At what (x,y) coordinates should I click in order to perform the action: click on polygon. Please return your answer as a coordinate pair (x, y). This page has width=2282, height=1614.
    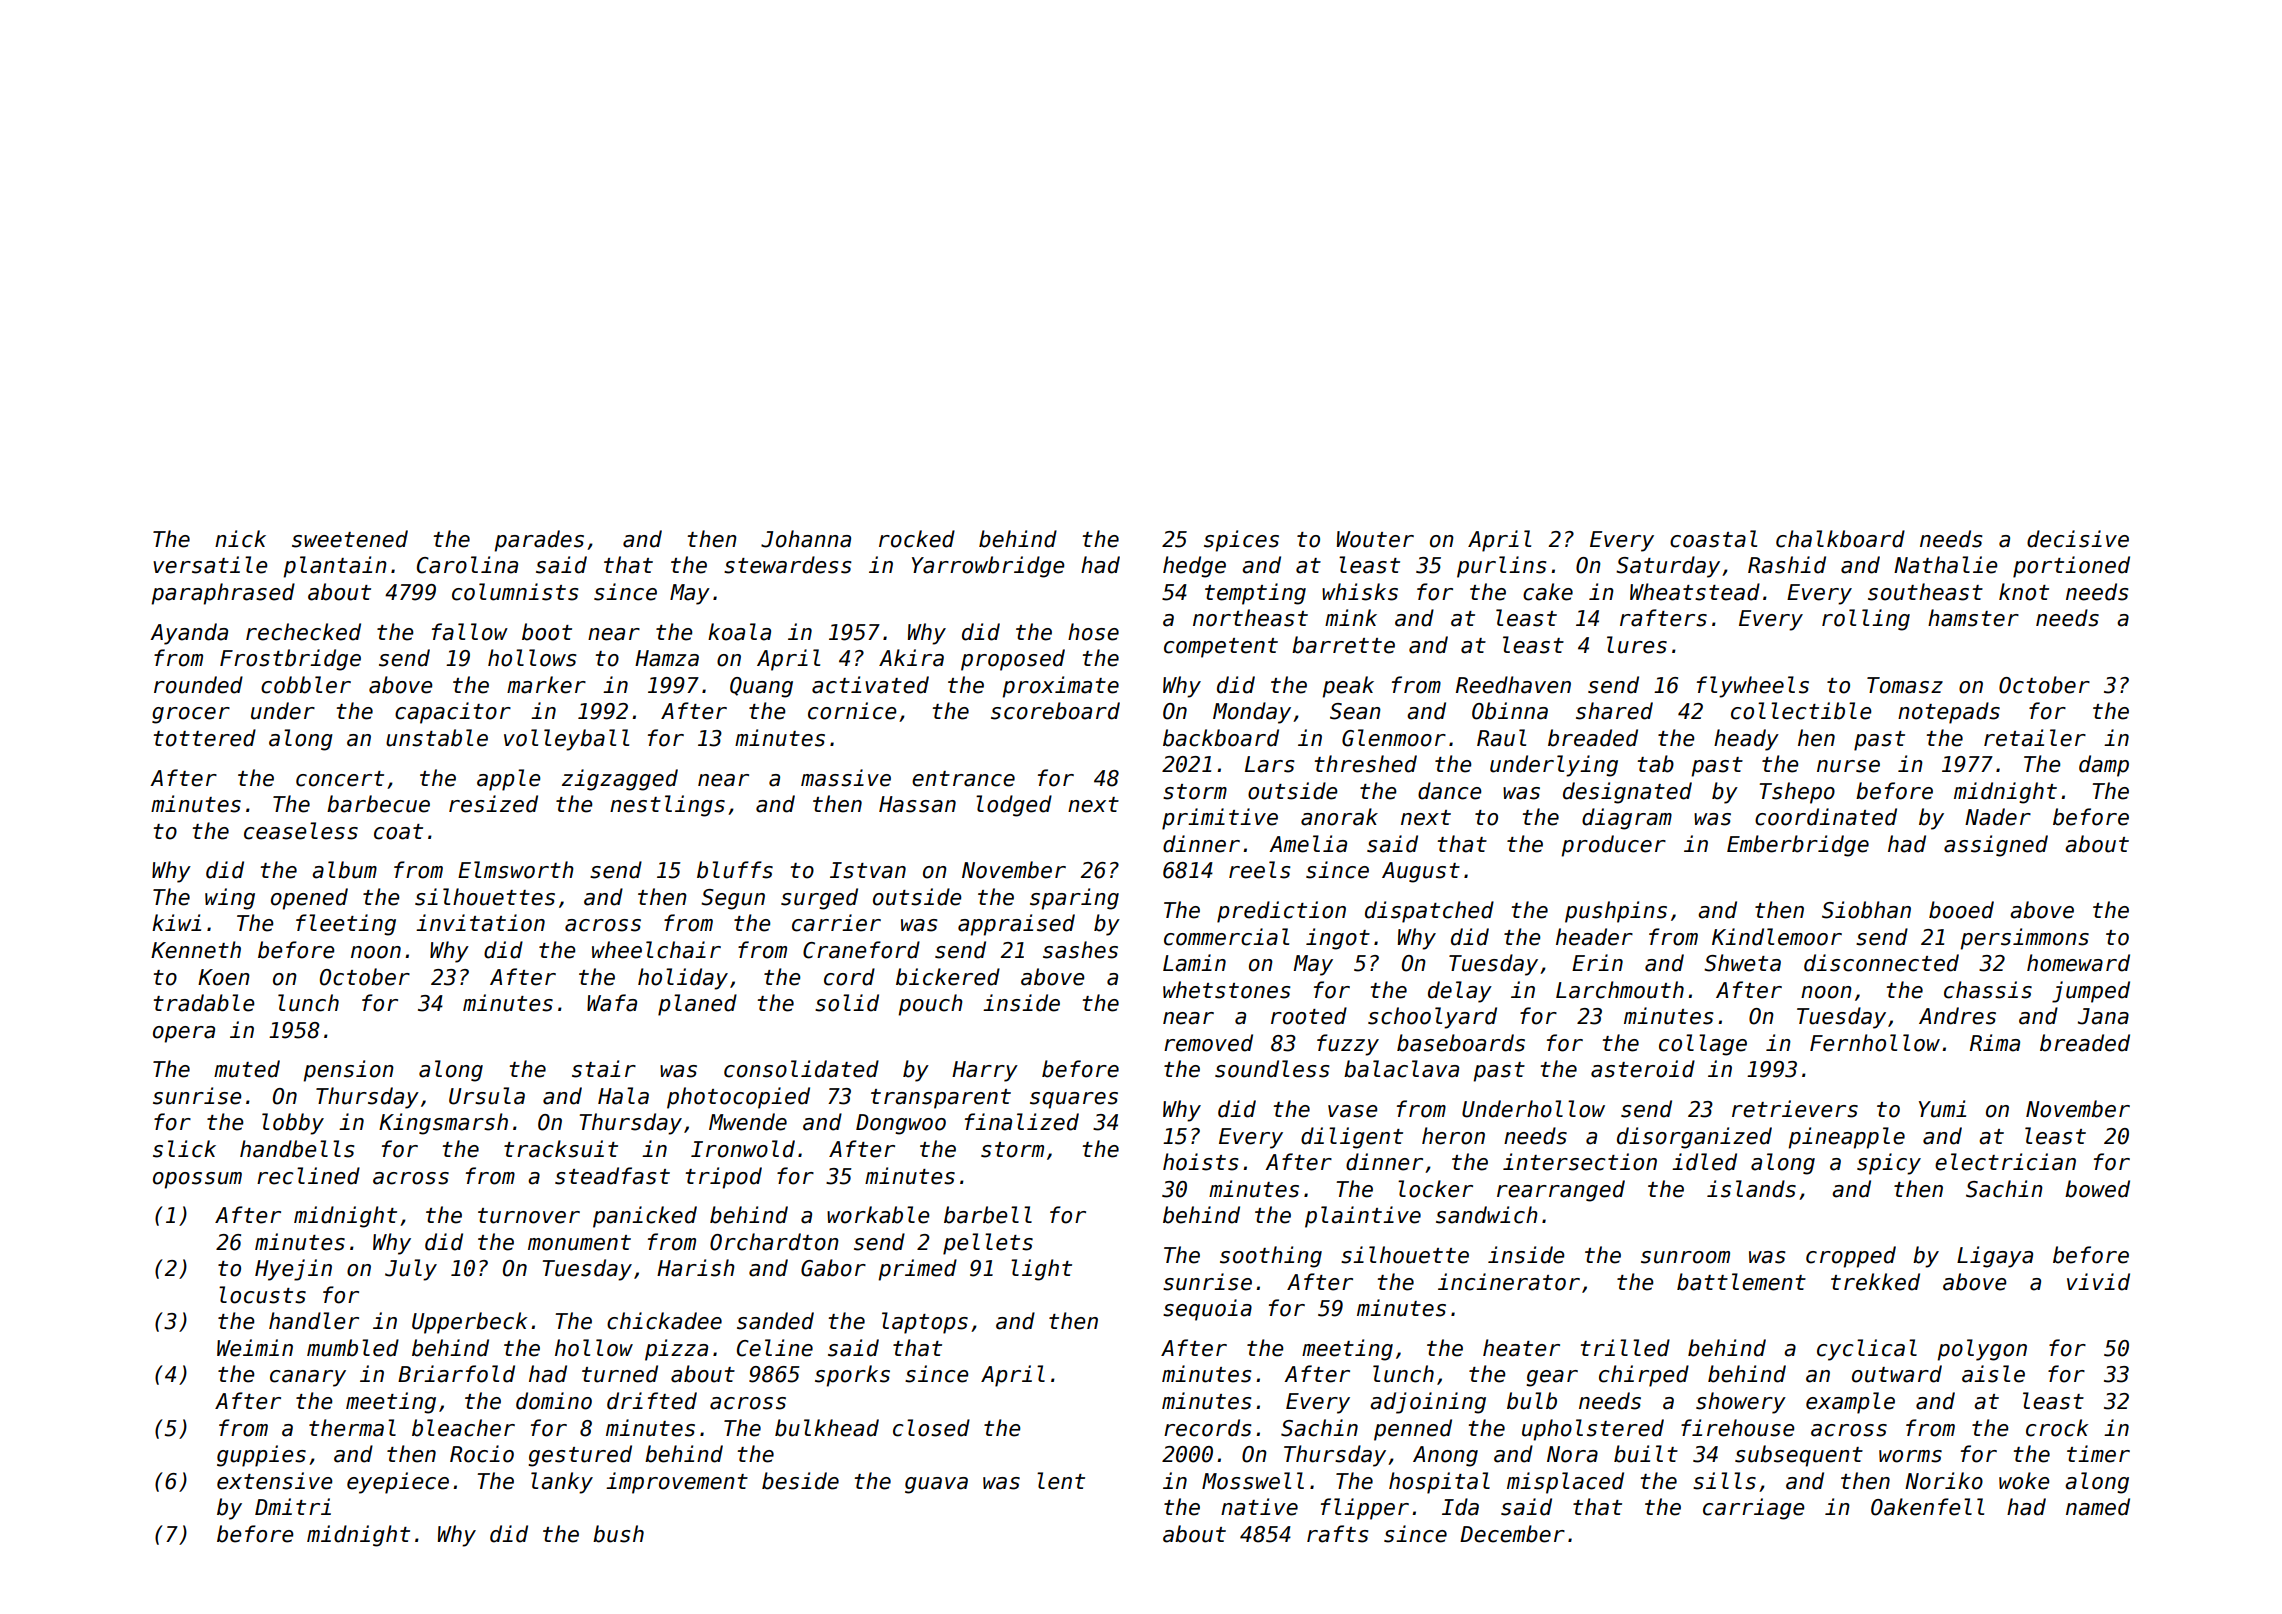
    Looking at the image, I should click on (1982, 1350).
